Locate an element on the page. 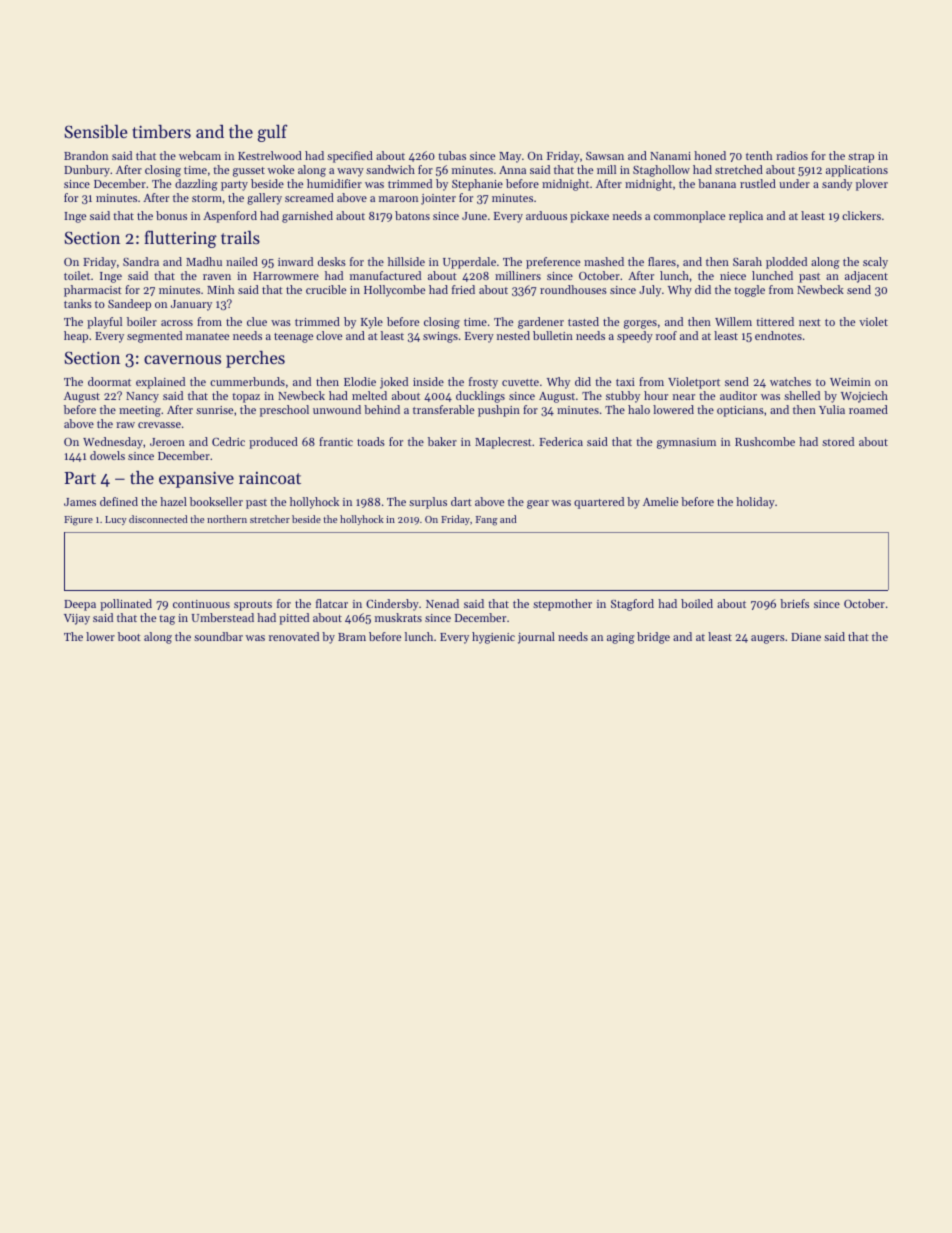 The width and height of the page is (952, 1233). June is located at coordinates (474, 216).
